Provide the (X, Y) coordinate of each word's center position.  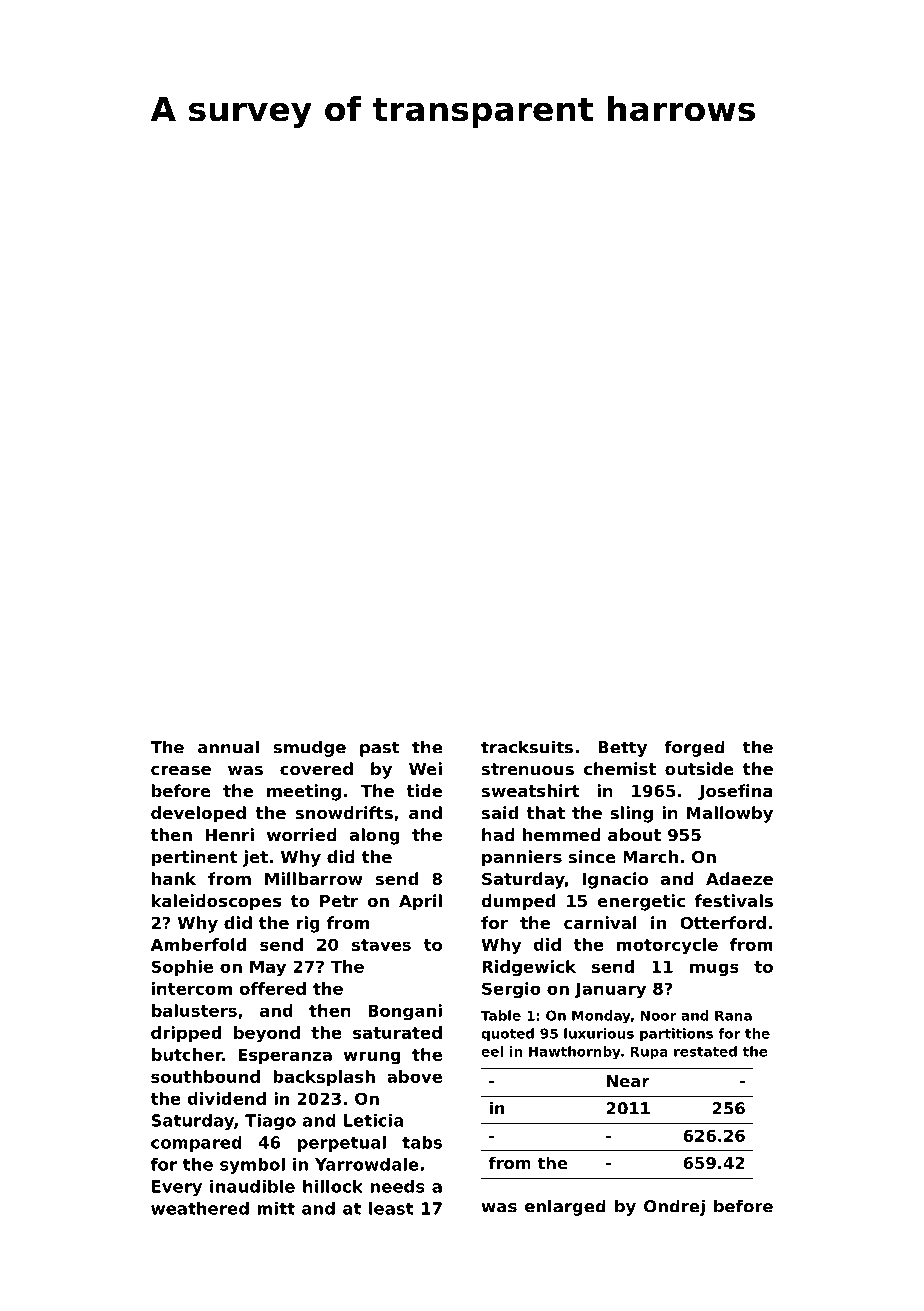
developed (198, 814)
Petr (339, 901)
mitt (276, 1208)
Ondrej (674, 1207)
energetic (641, 902)
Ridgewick (529, 968)
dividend (227, 1098)
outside (699, 768)
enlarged (565, 1207)
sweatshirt (531, 790)
